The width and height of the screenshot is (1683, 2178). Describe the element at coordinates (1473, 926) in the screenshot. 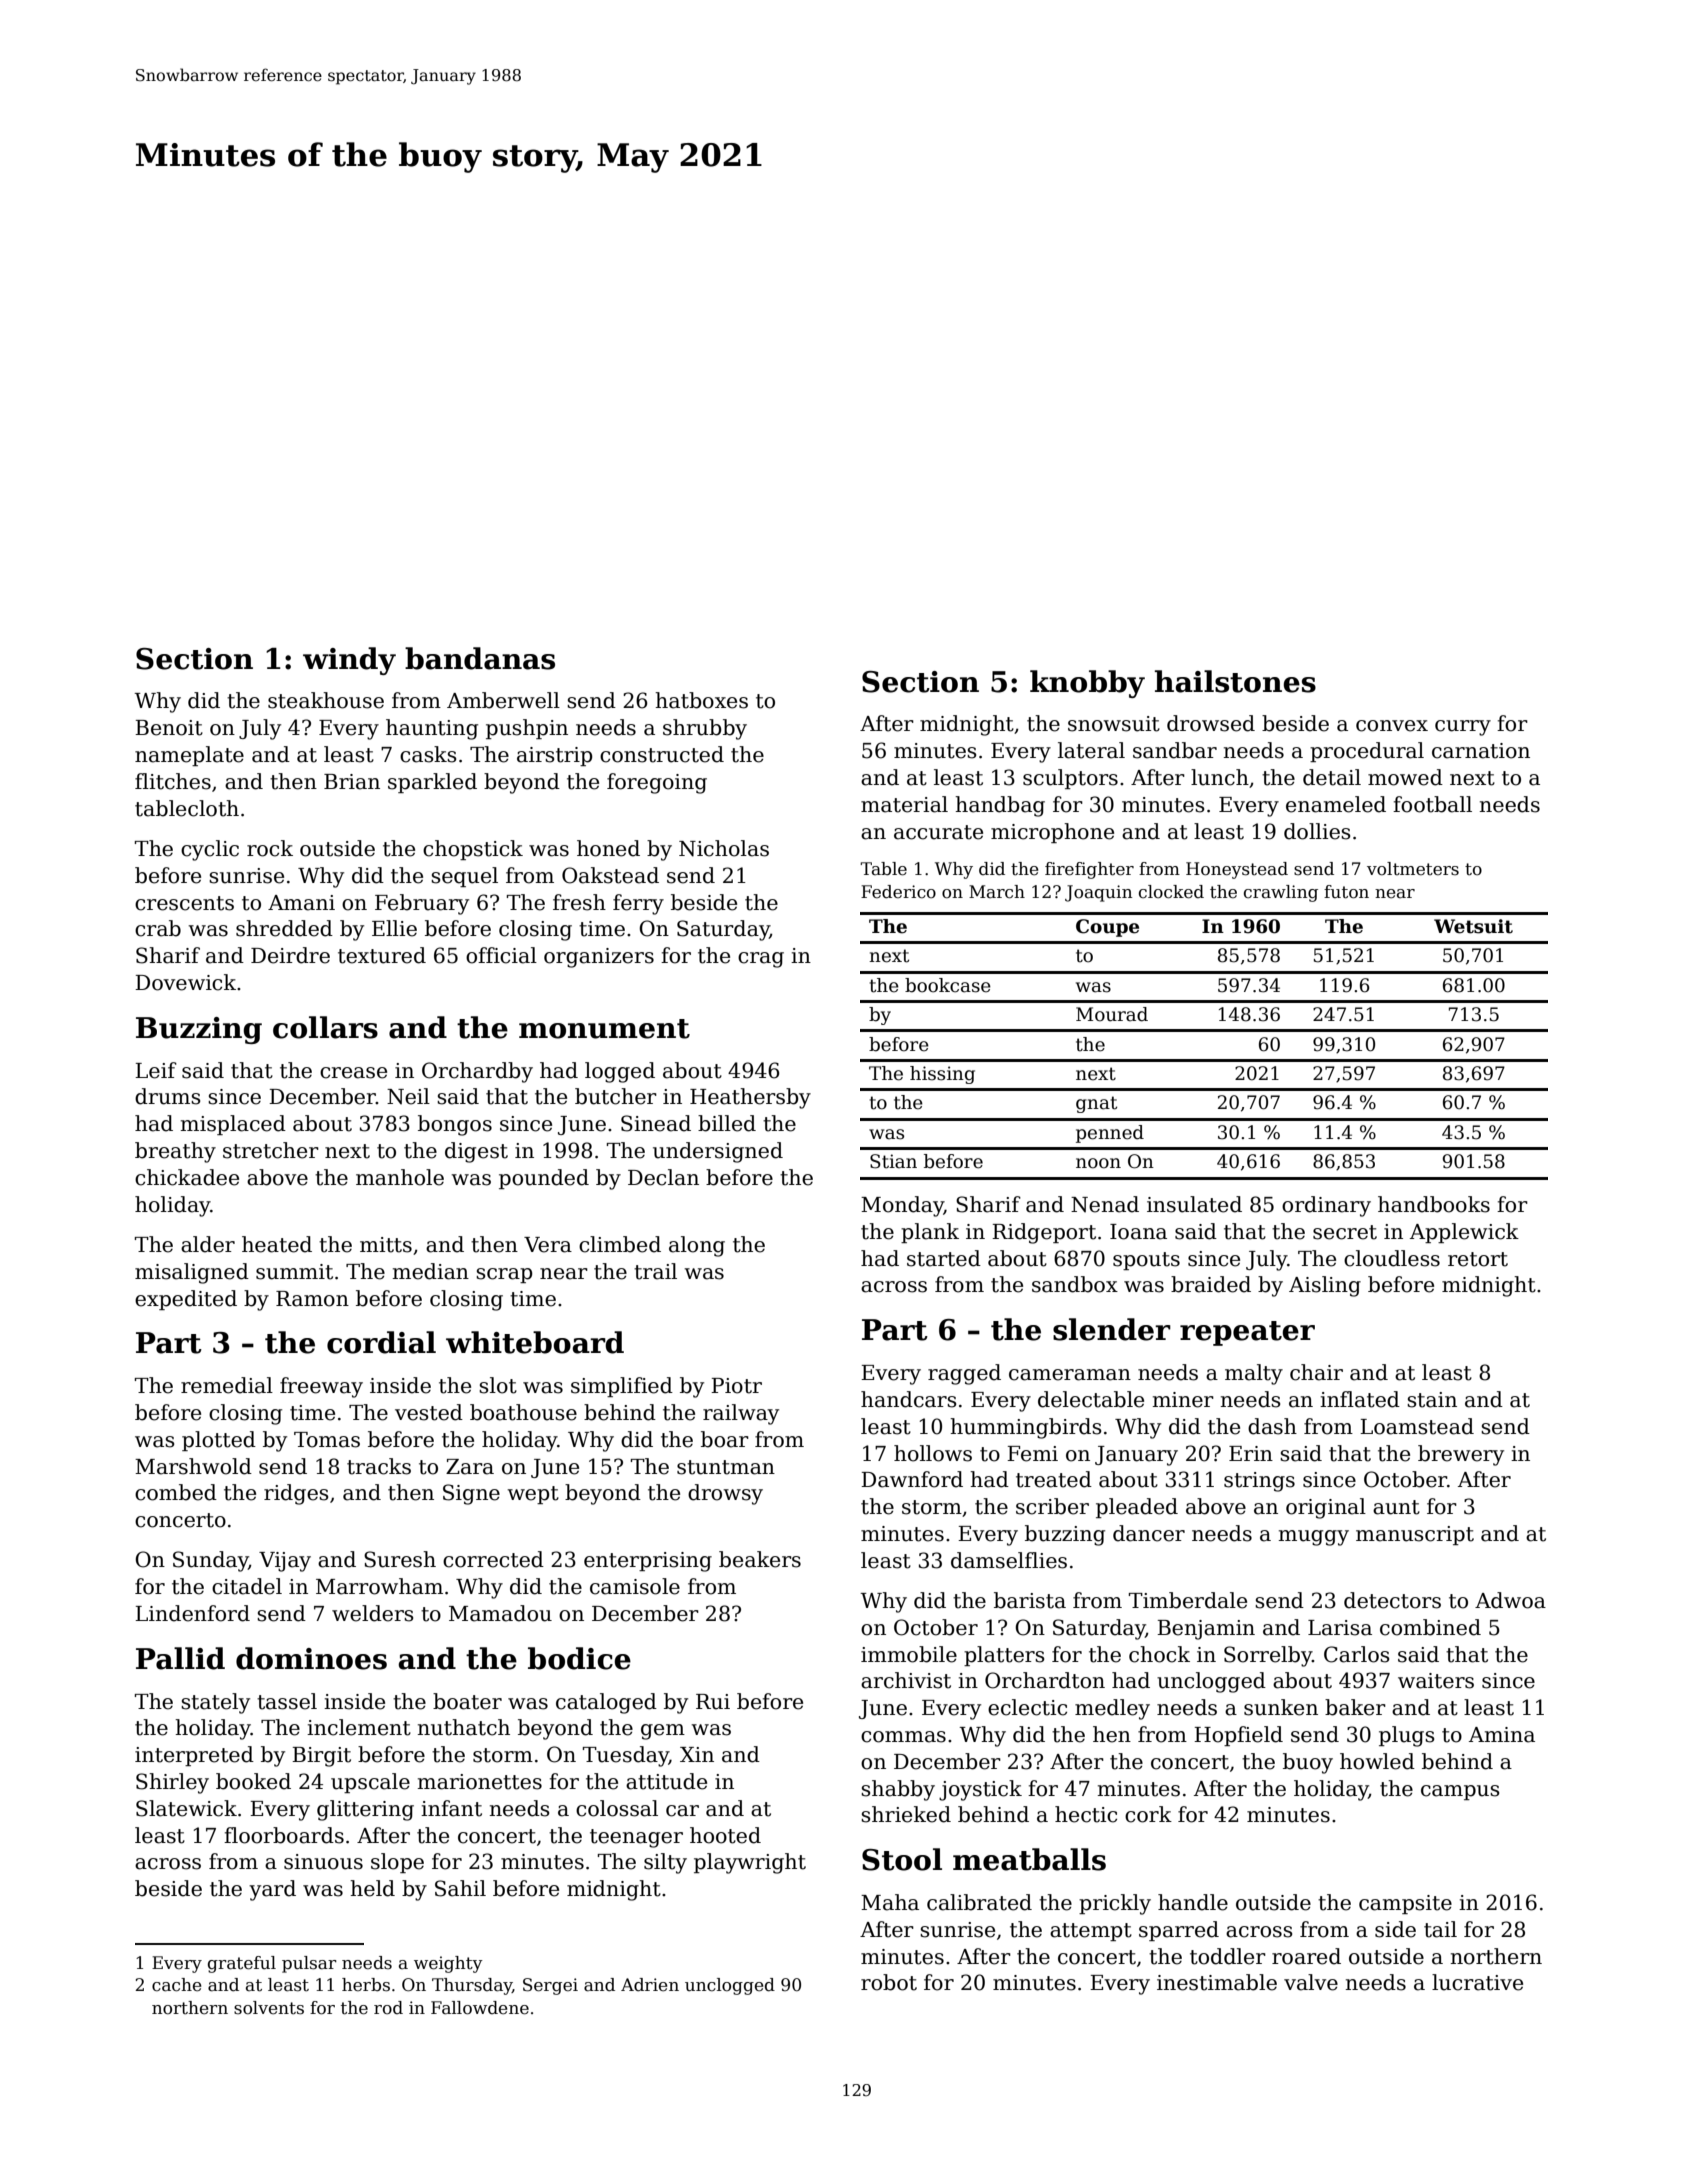

I see `Wetsuit` at that location.
